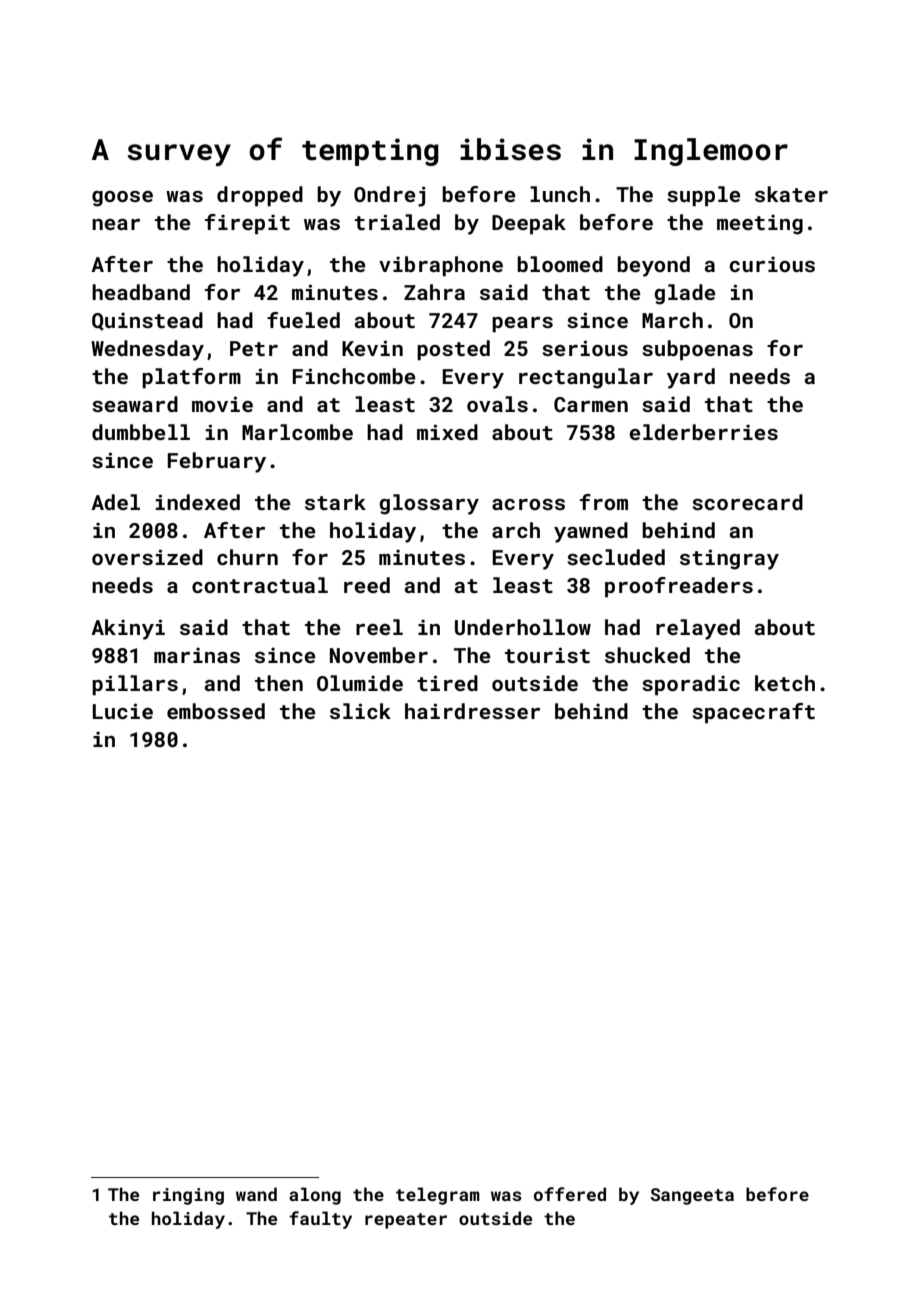  Describe the element at coordinates (315, 1196) in the page. I see `along` at that location.
